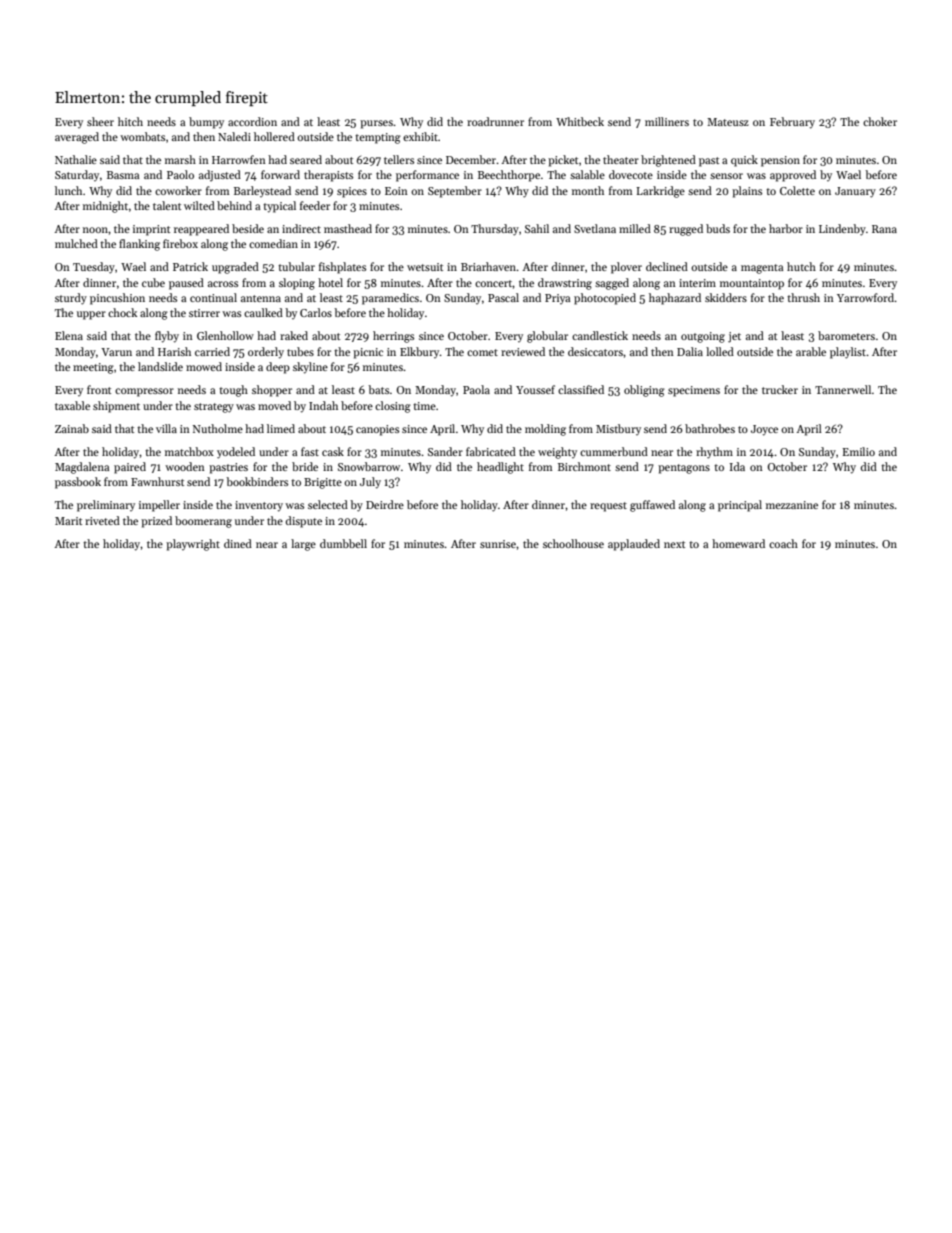 The width and height of the document is (952, 1233). Describe the element at coordinates (843, 389) in the document. I see `Tannerwell` at that location.
